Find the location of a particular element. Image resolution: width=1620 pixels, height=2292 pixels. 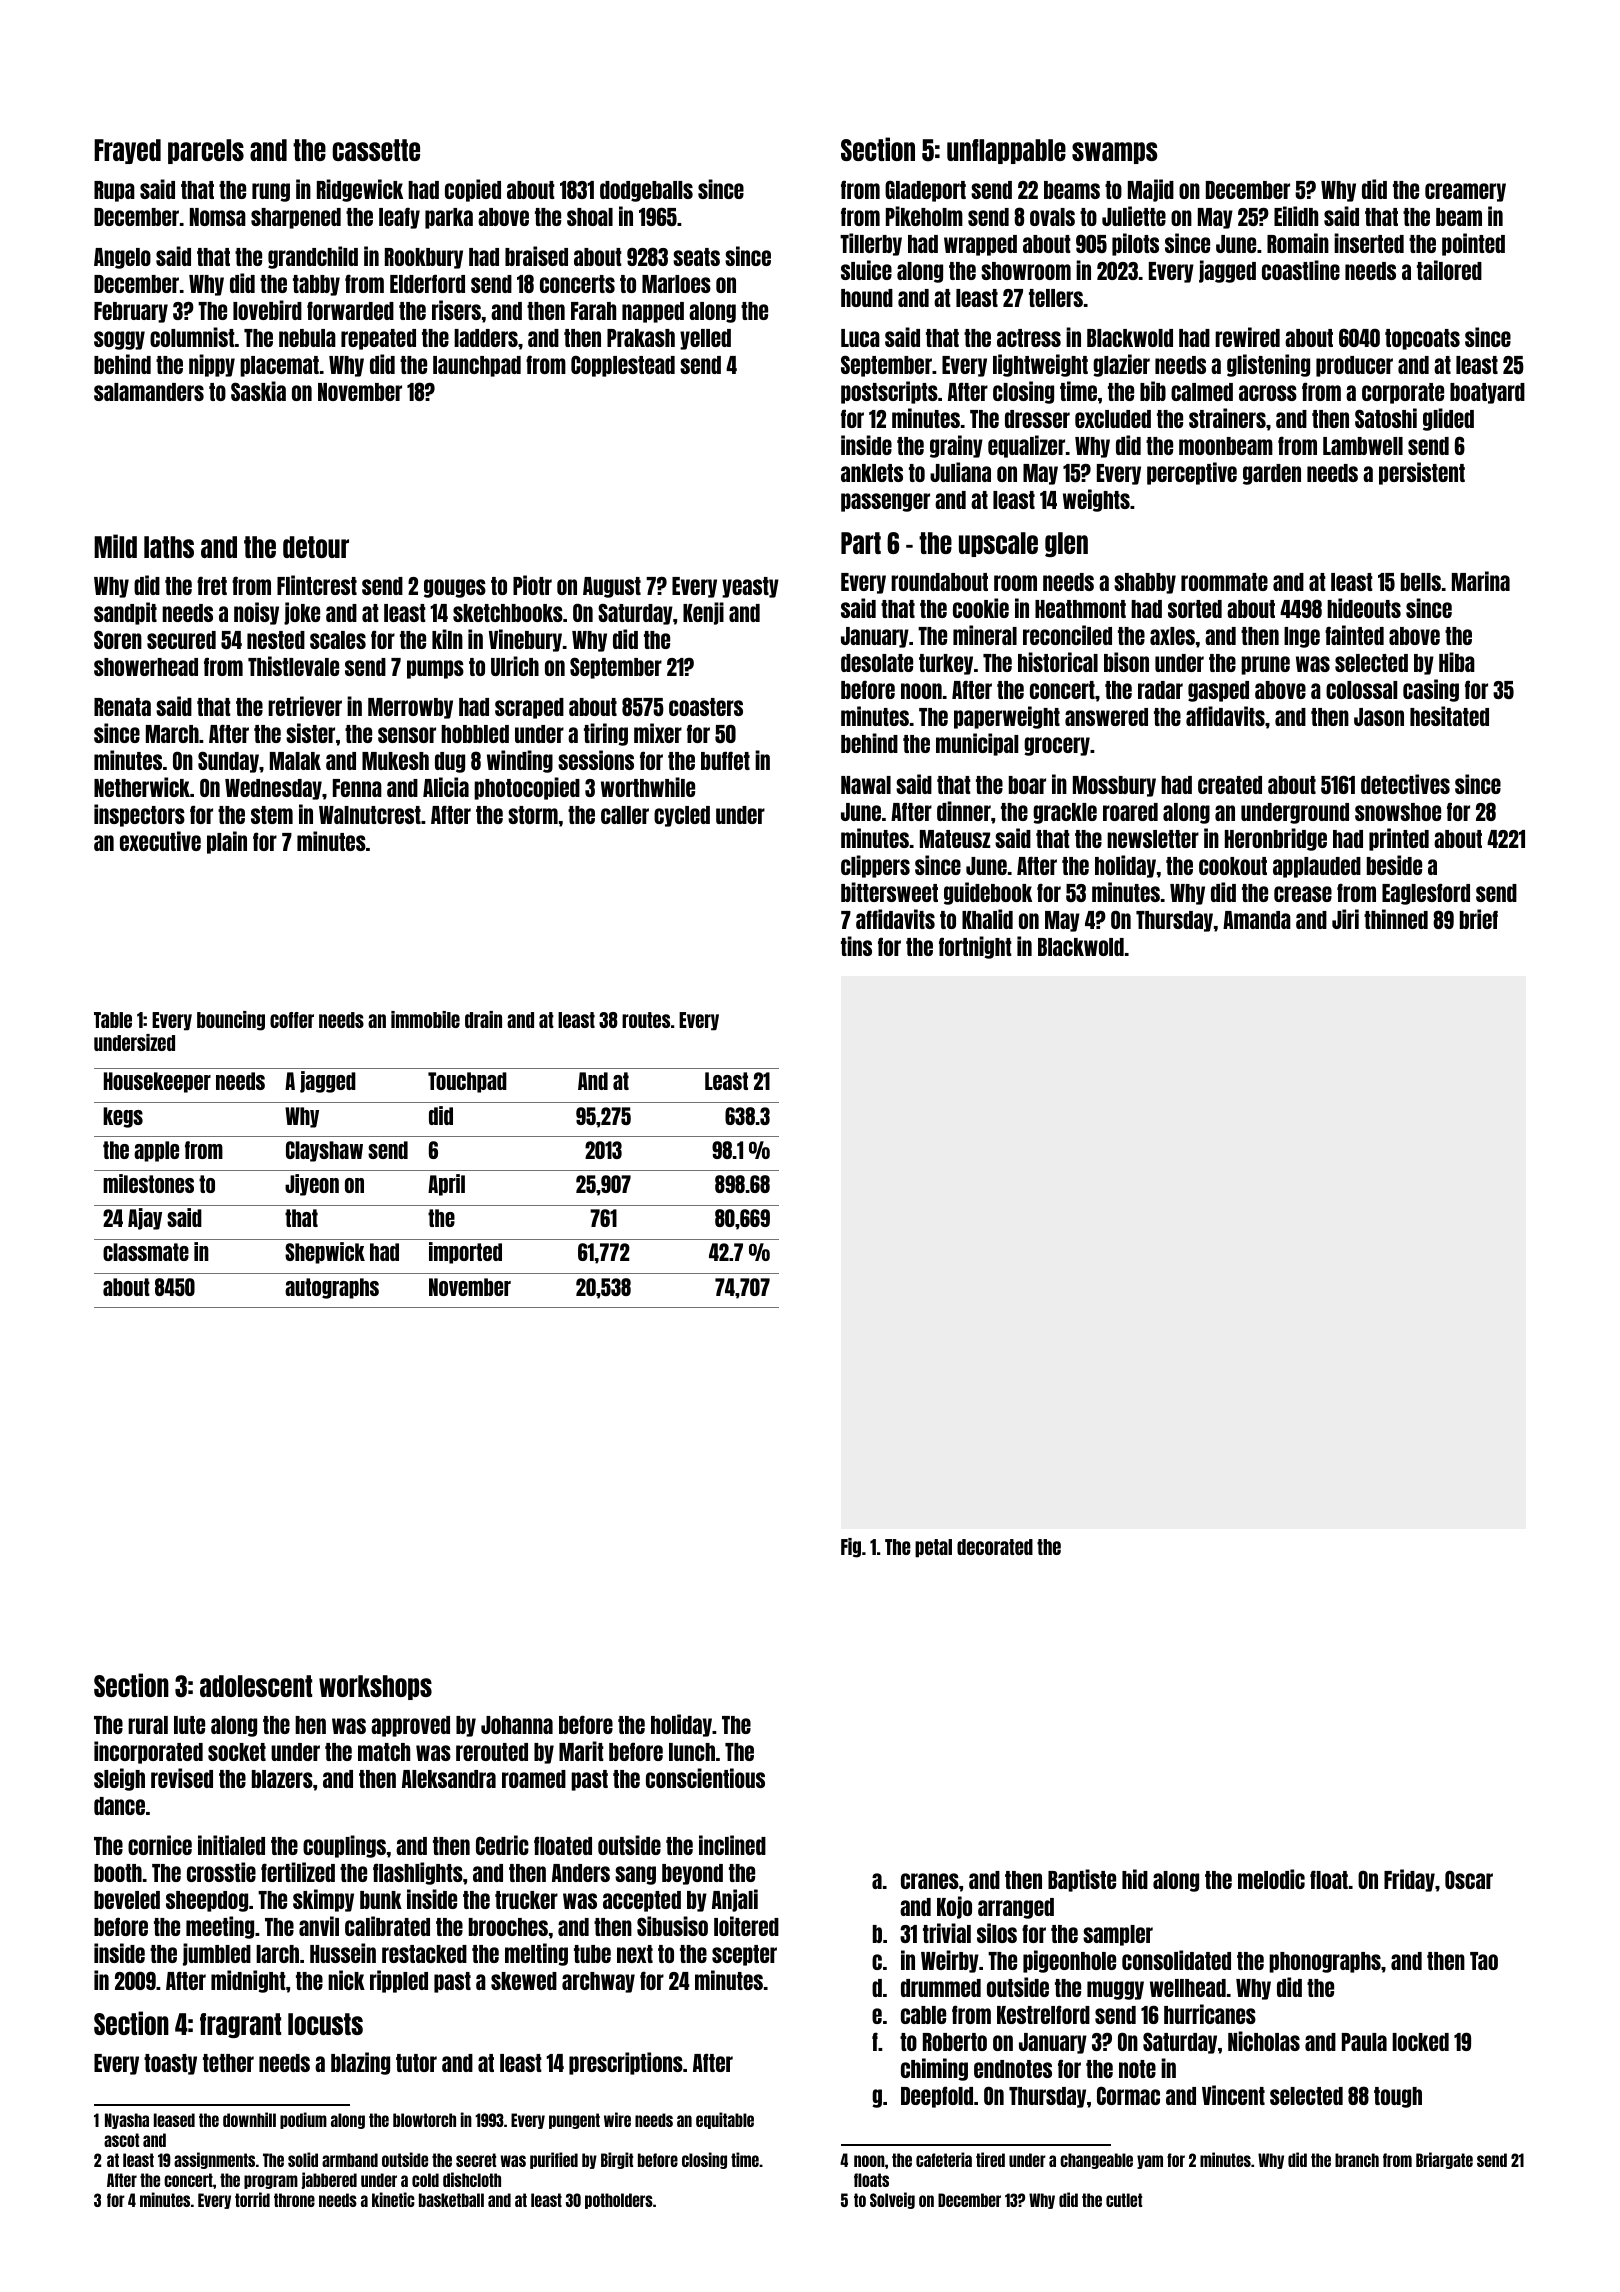

seats is located at coordinates (696, 257).
